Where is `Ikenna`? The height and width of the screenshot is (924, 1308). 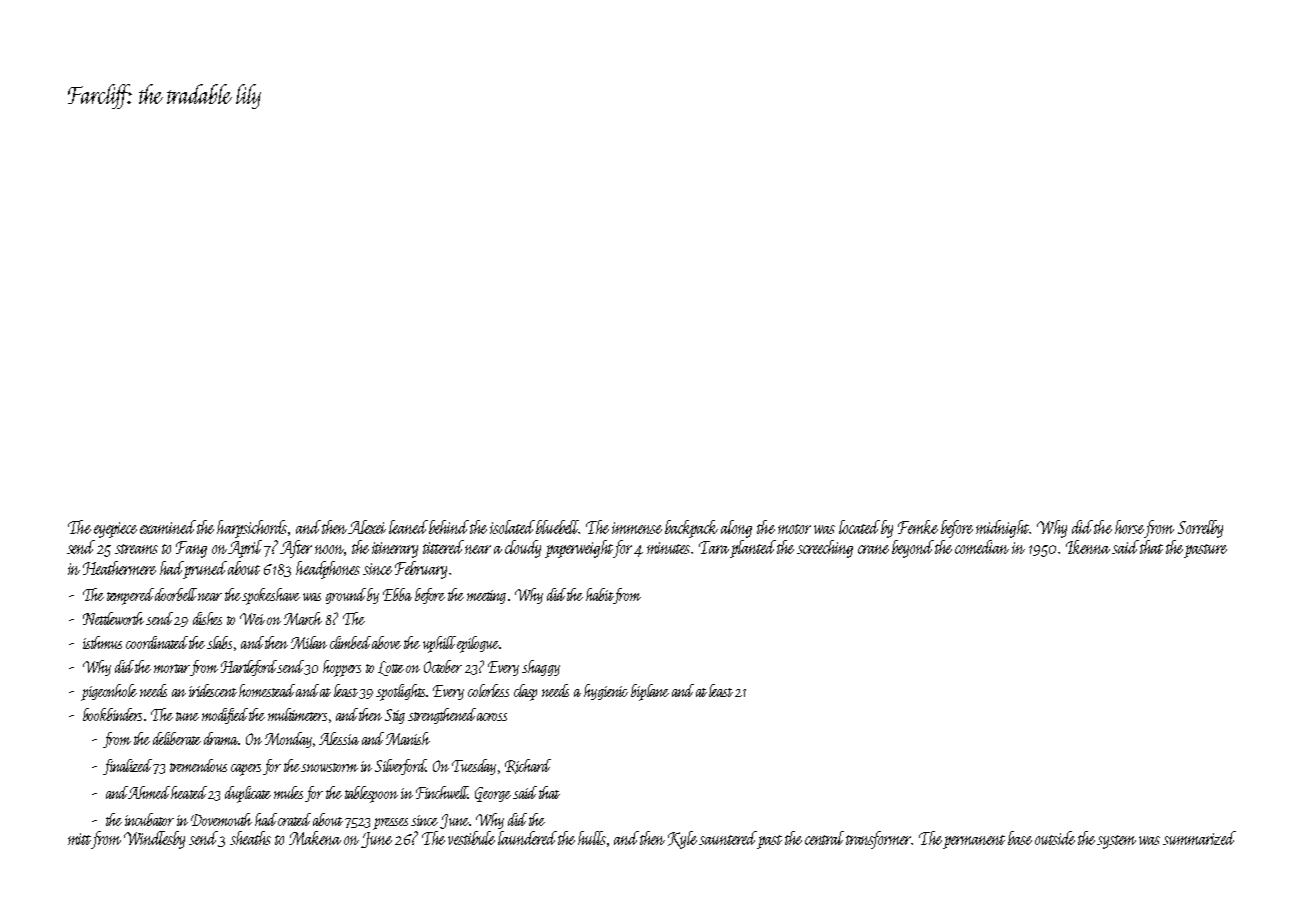 Ikenna is located at coordinates (1088, 547).
